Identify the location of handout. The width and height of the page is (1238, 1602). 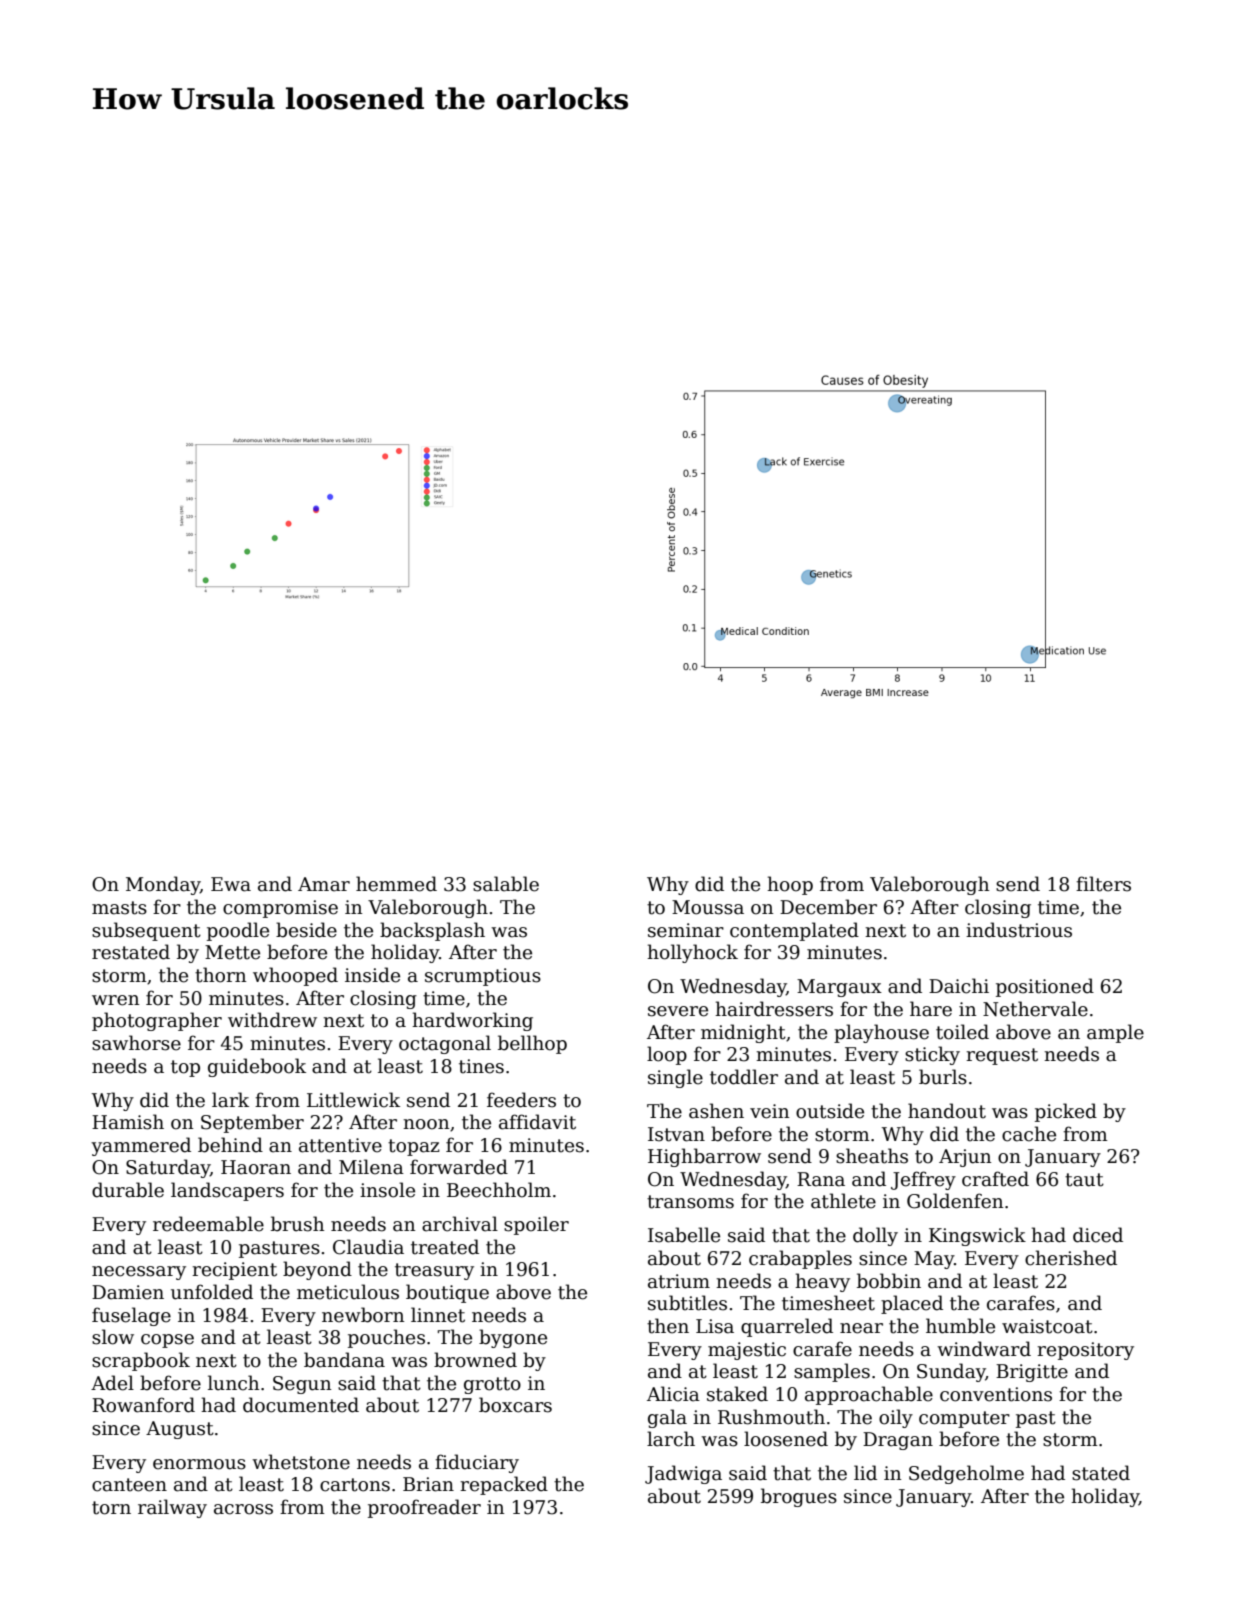
(947, 1111).
